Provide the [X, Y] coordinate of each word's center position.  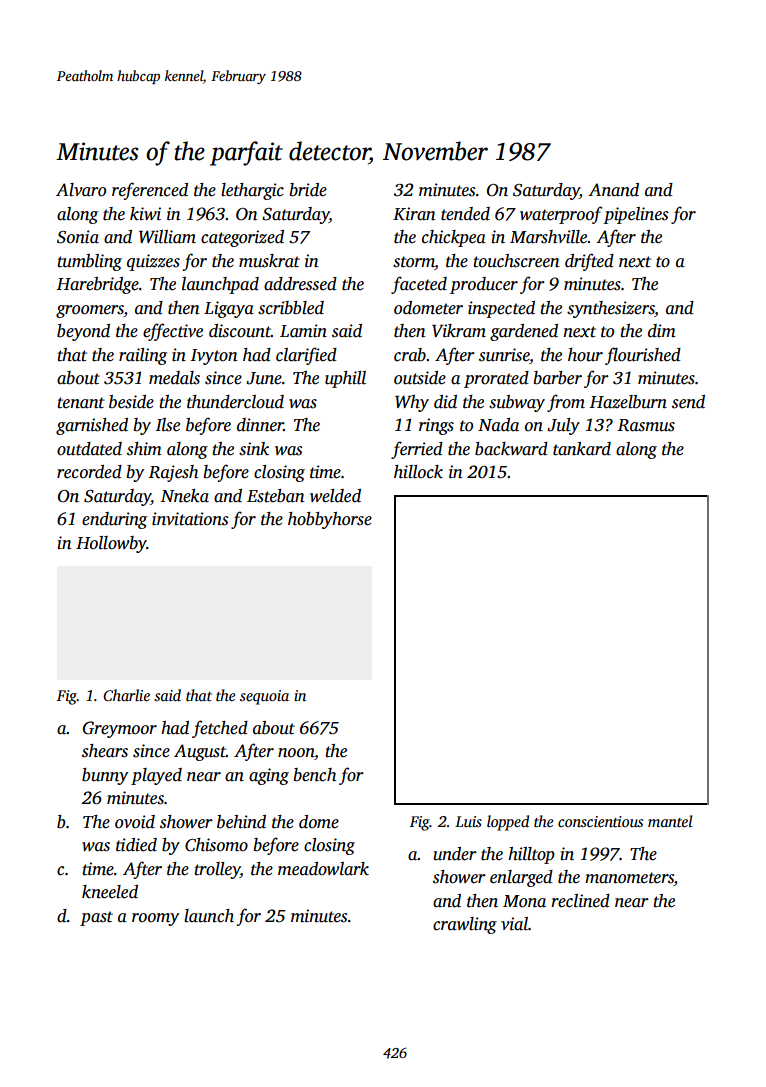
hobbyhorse [330, 520]
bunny [105, 776]
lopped [508, 823]
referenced [150, 191]
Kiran [414, 214]
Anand [613, 190]
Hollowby [111, 544]
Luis [468, 821]
